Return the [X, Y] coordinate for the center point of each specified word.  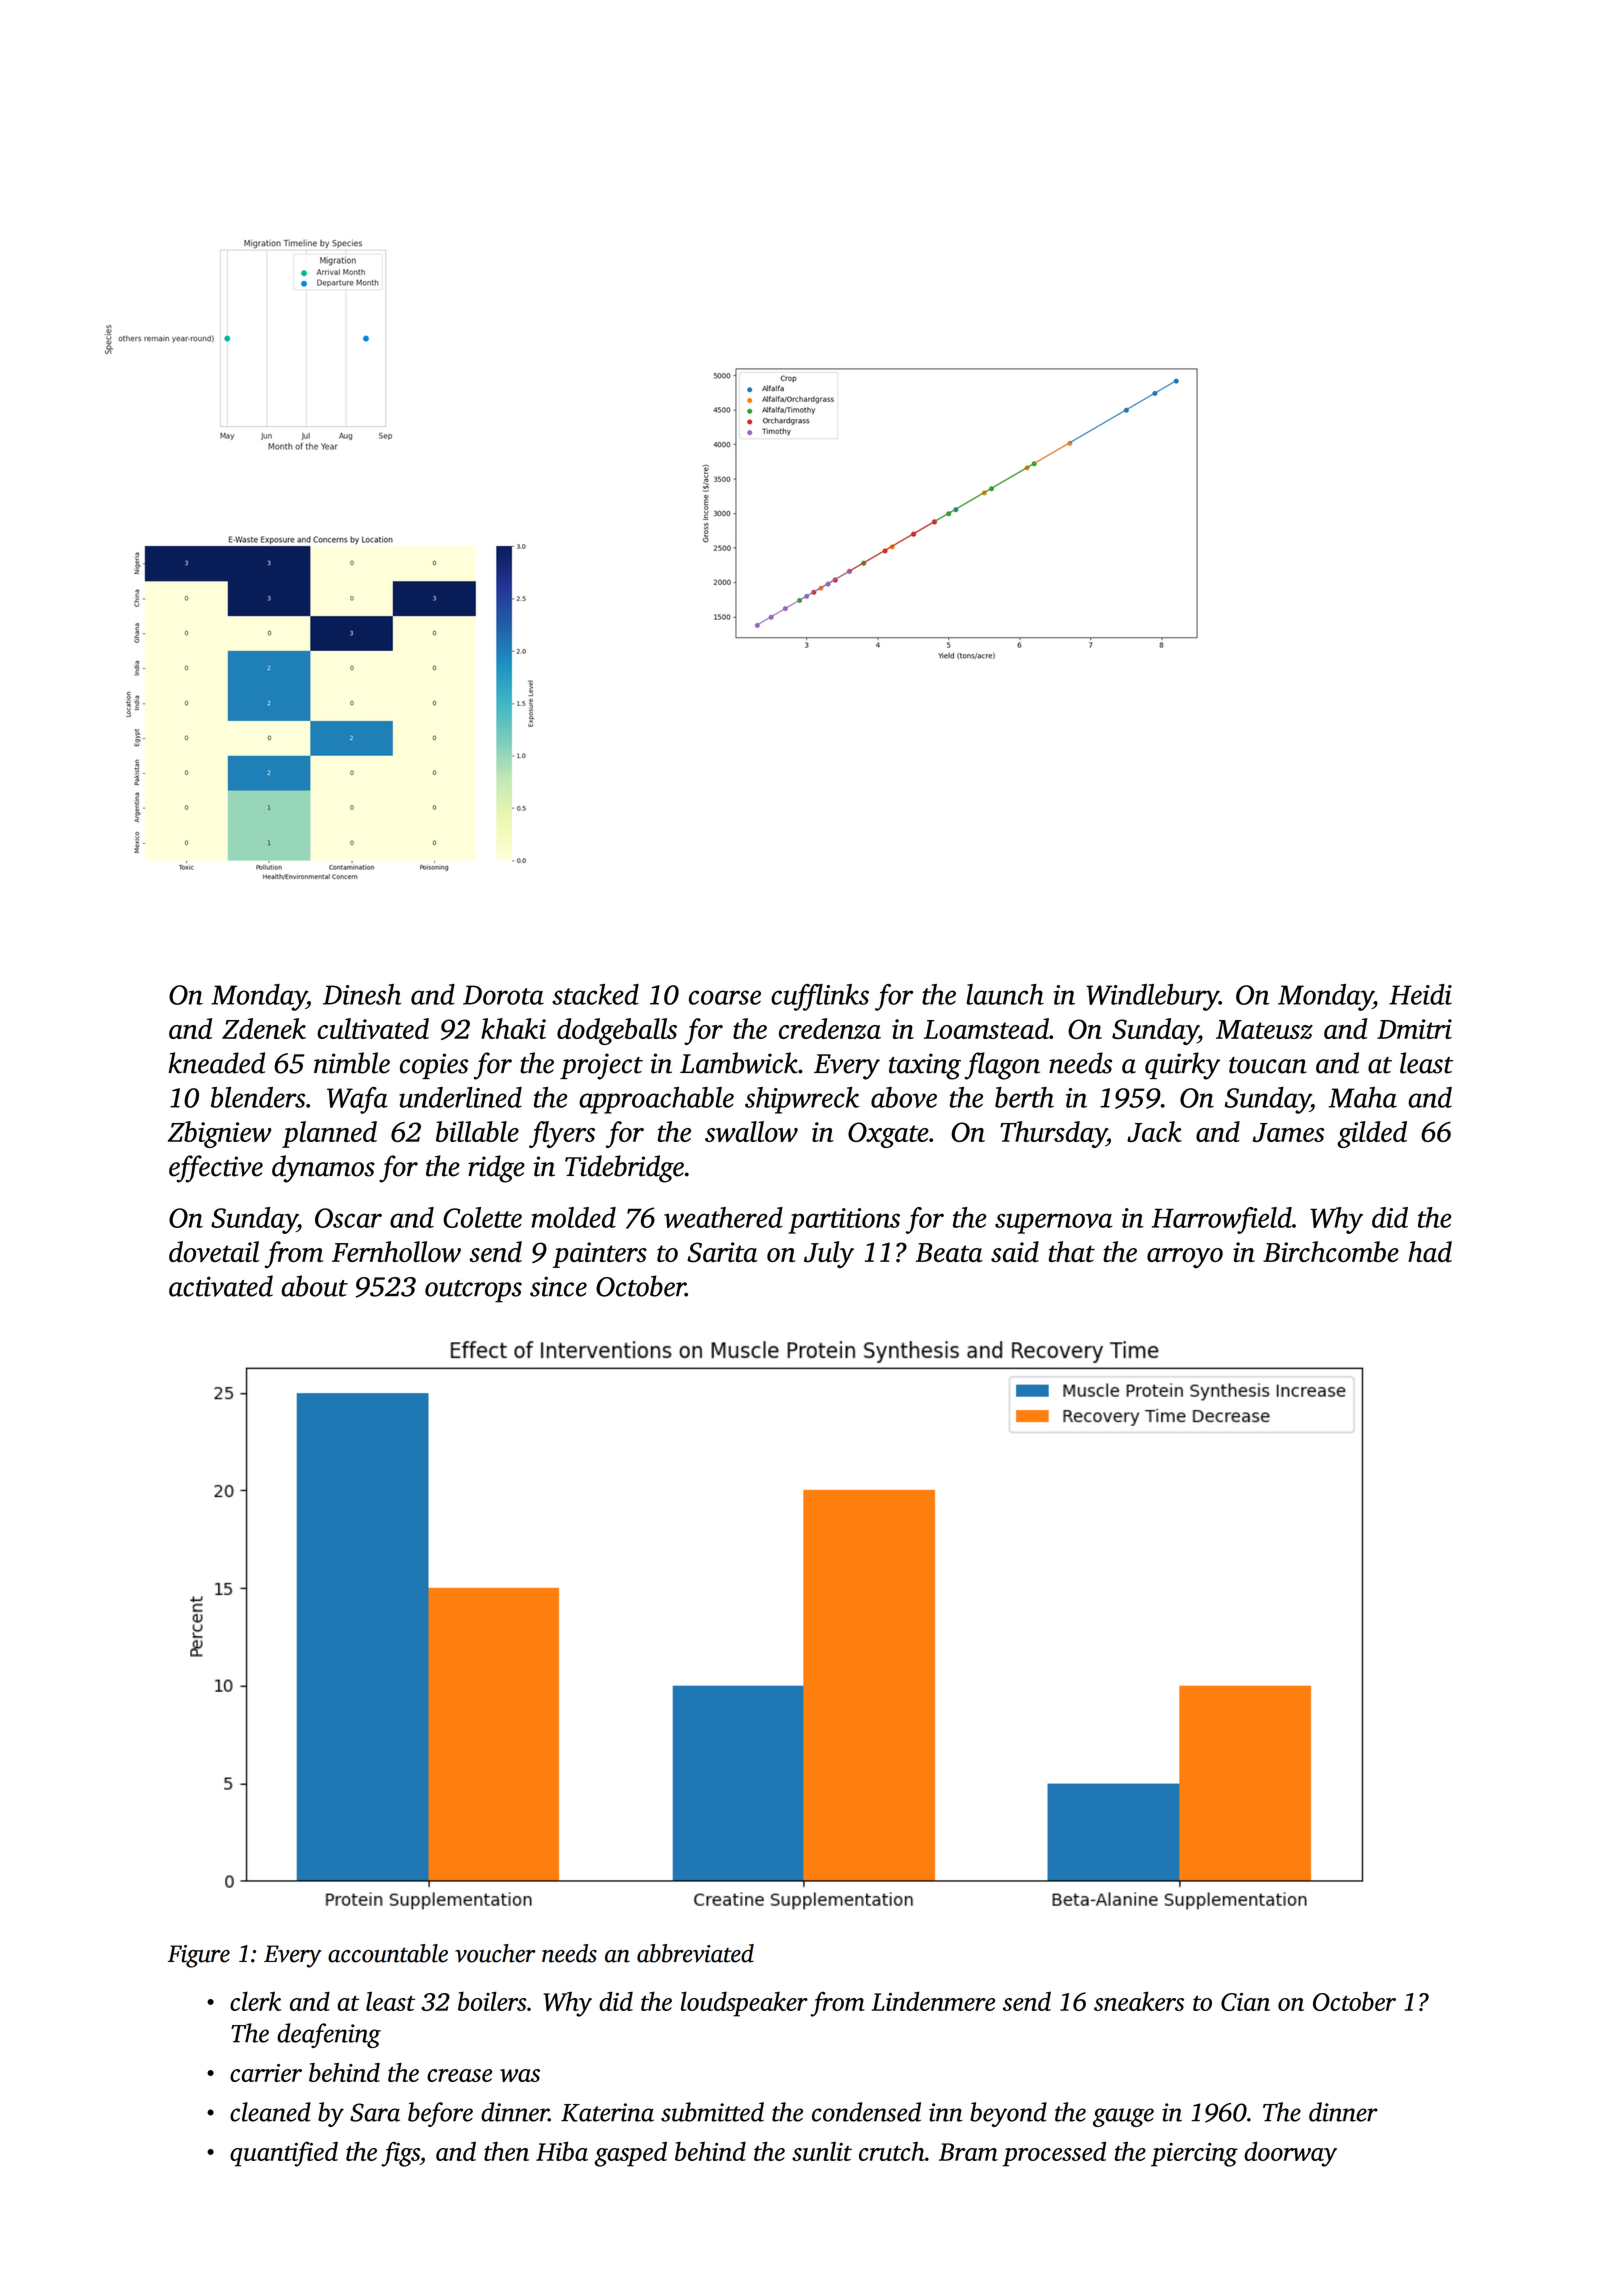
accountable [388, 1953]
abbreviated [695, 1953]
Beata [949, 1252]
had [1430, 1251]
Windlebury [1152, 997]
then [506, 2151]
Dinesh [362, 994]
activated [221, 1286]
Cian [1245, 2002]
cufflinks [820, 997]
